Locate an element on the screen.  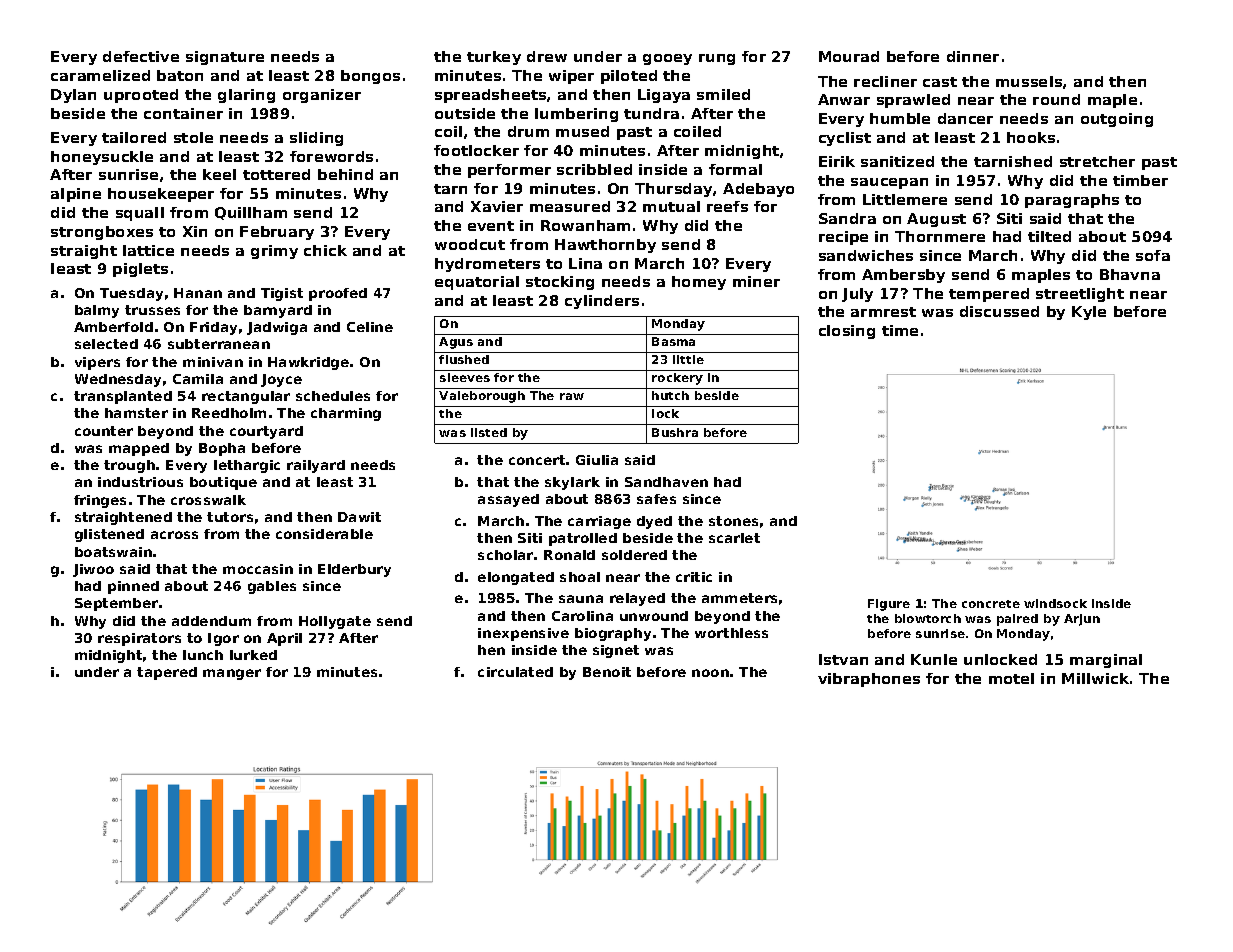
performer is located at coordinates (509, 171).
